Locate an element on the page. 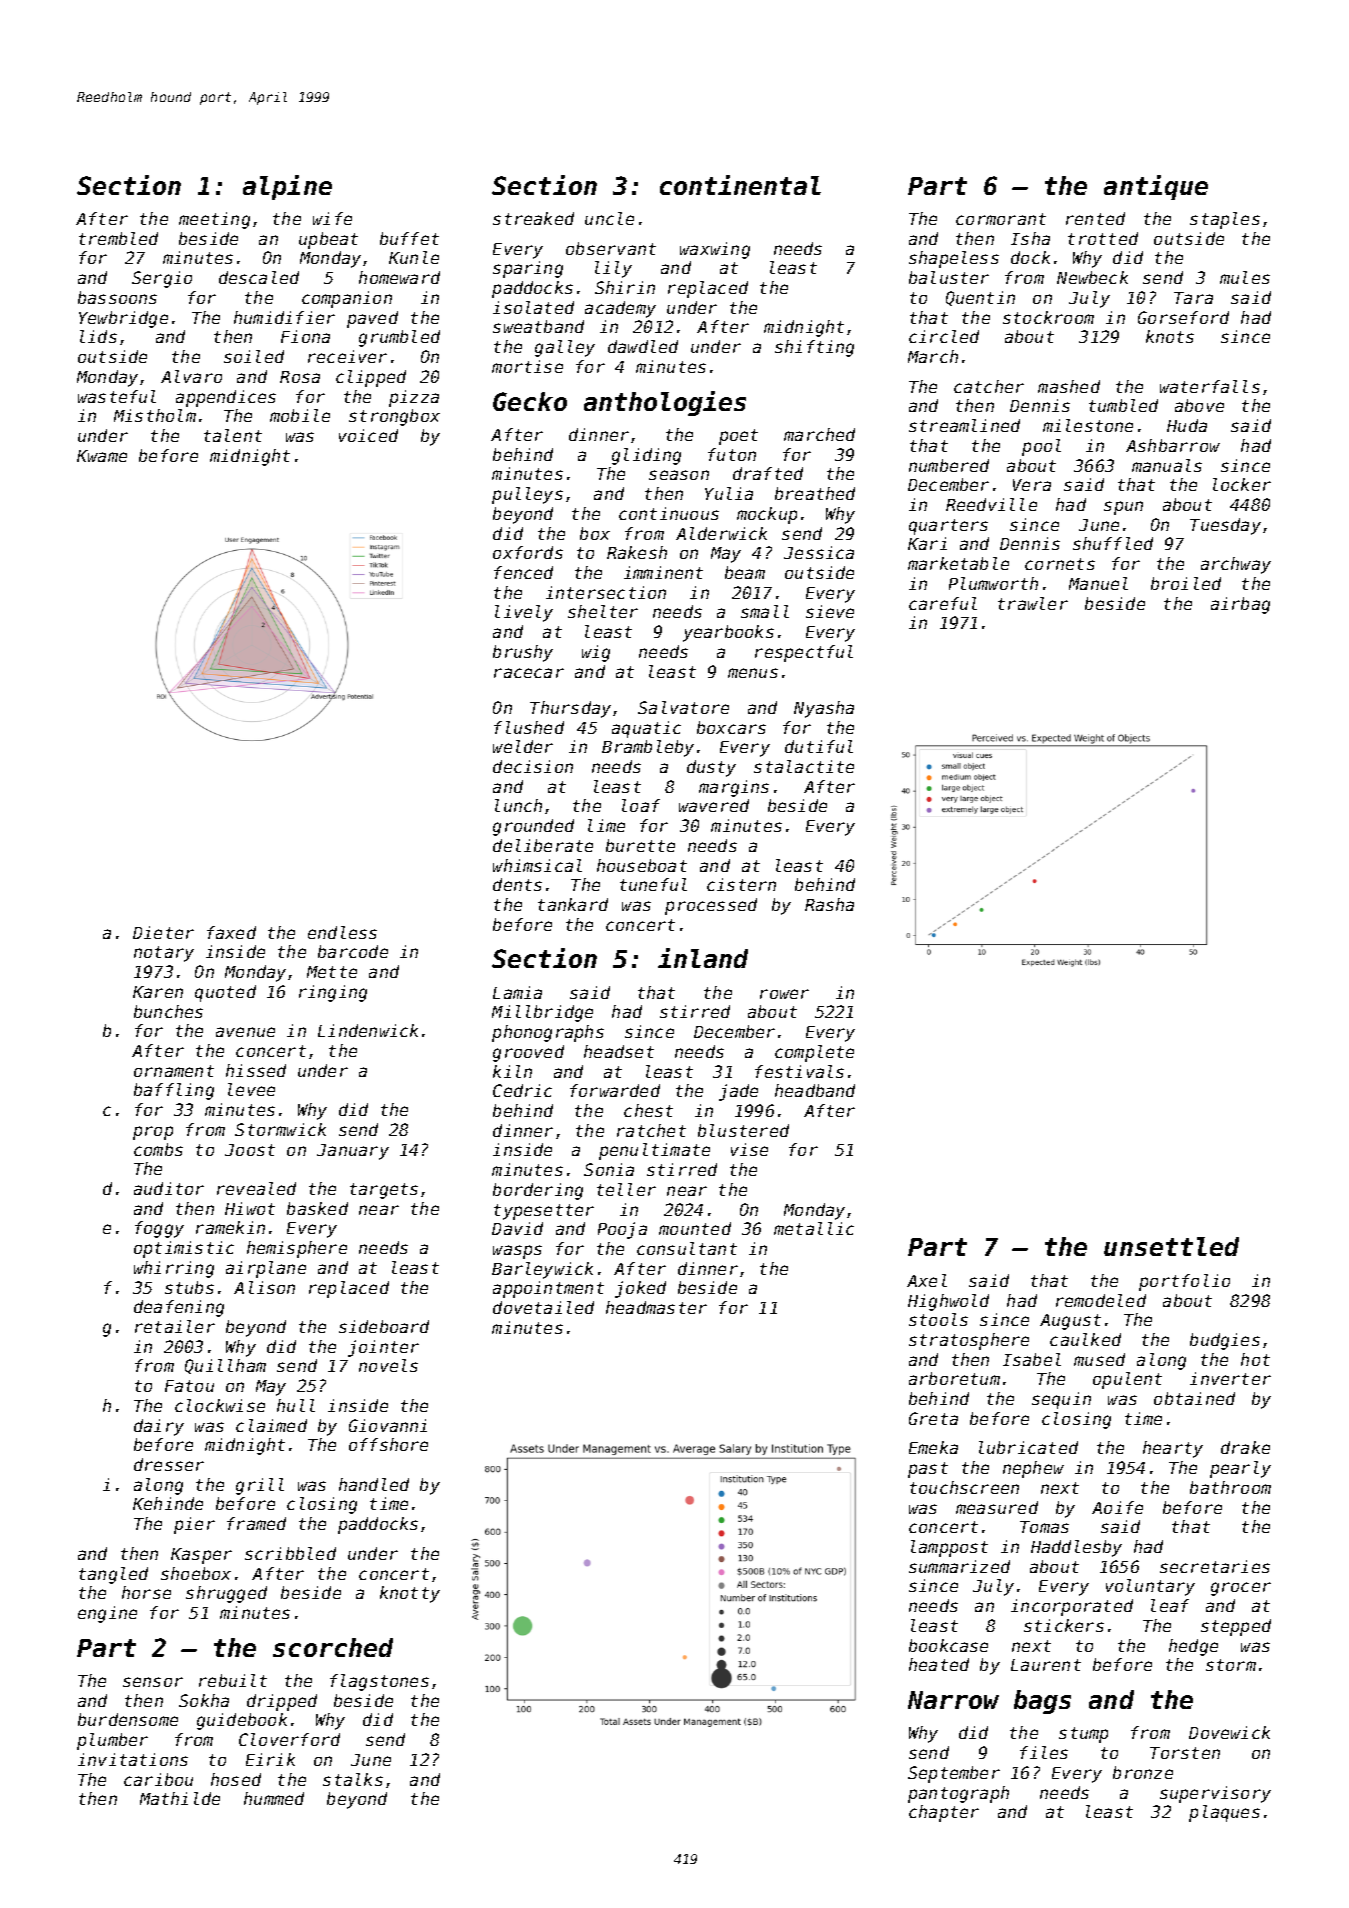  grounded is located at coordinates (533, 827).
